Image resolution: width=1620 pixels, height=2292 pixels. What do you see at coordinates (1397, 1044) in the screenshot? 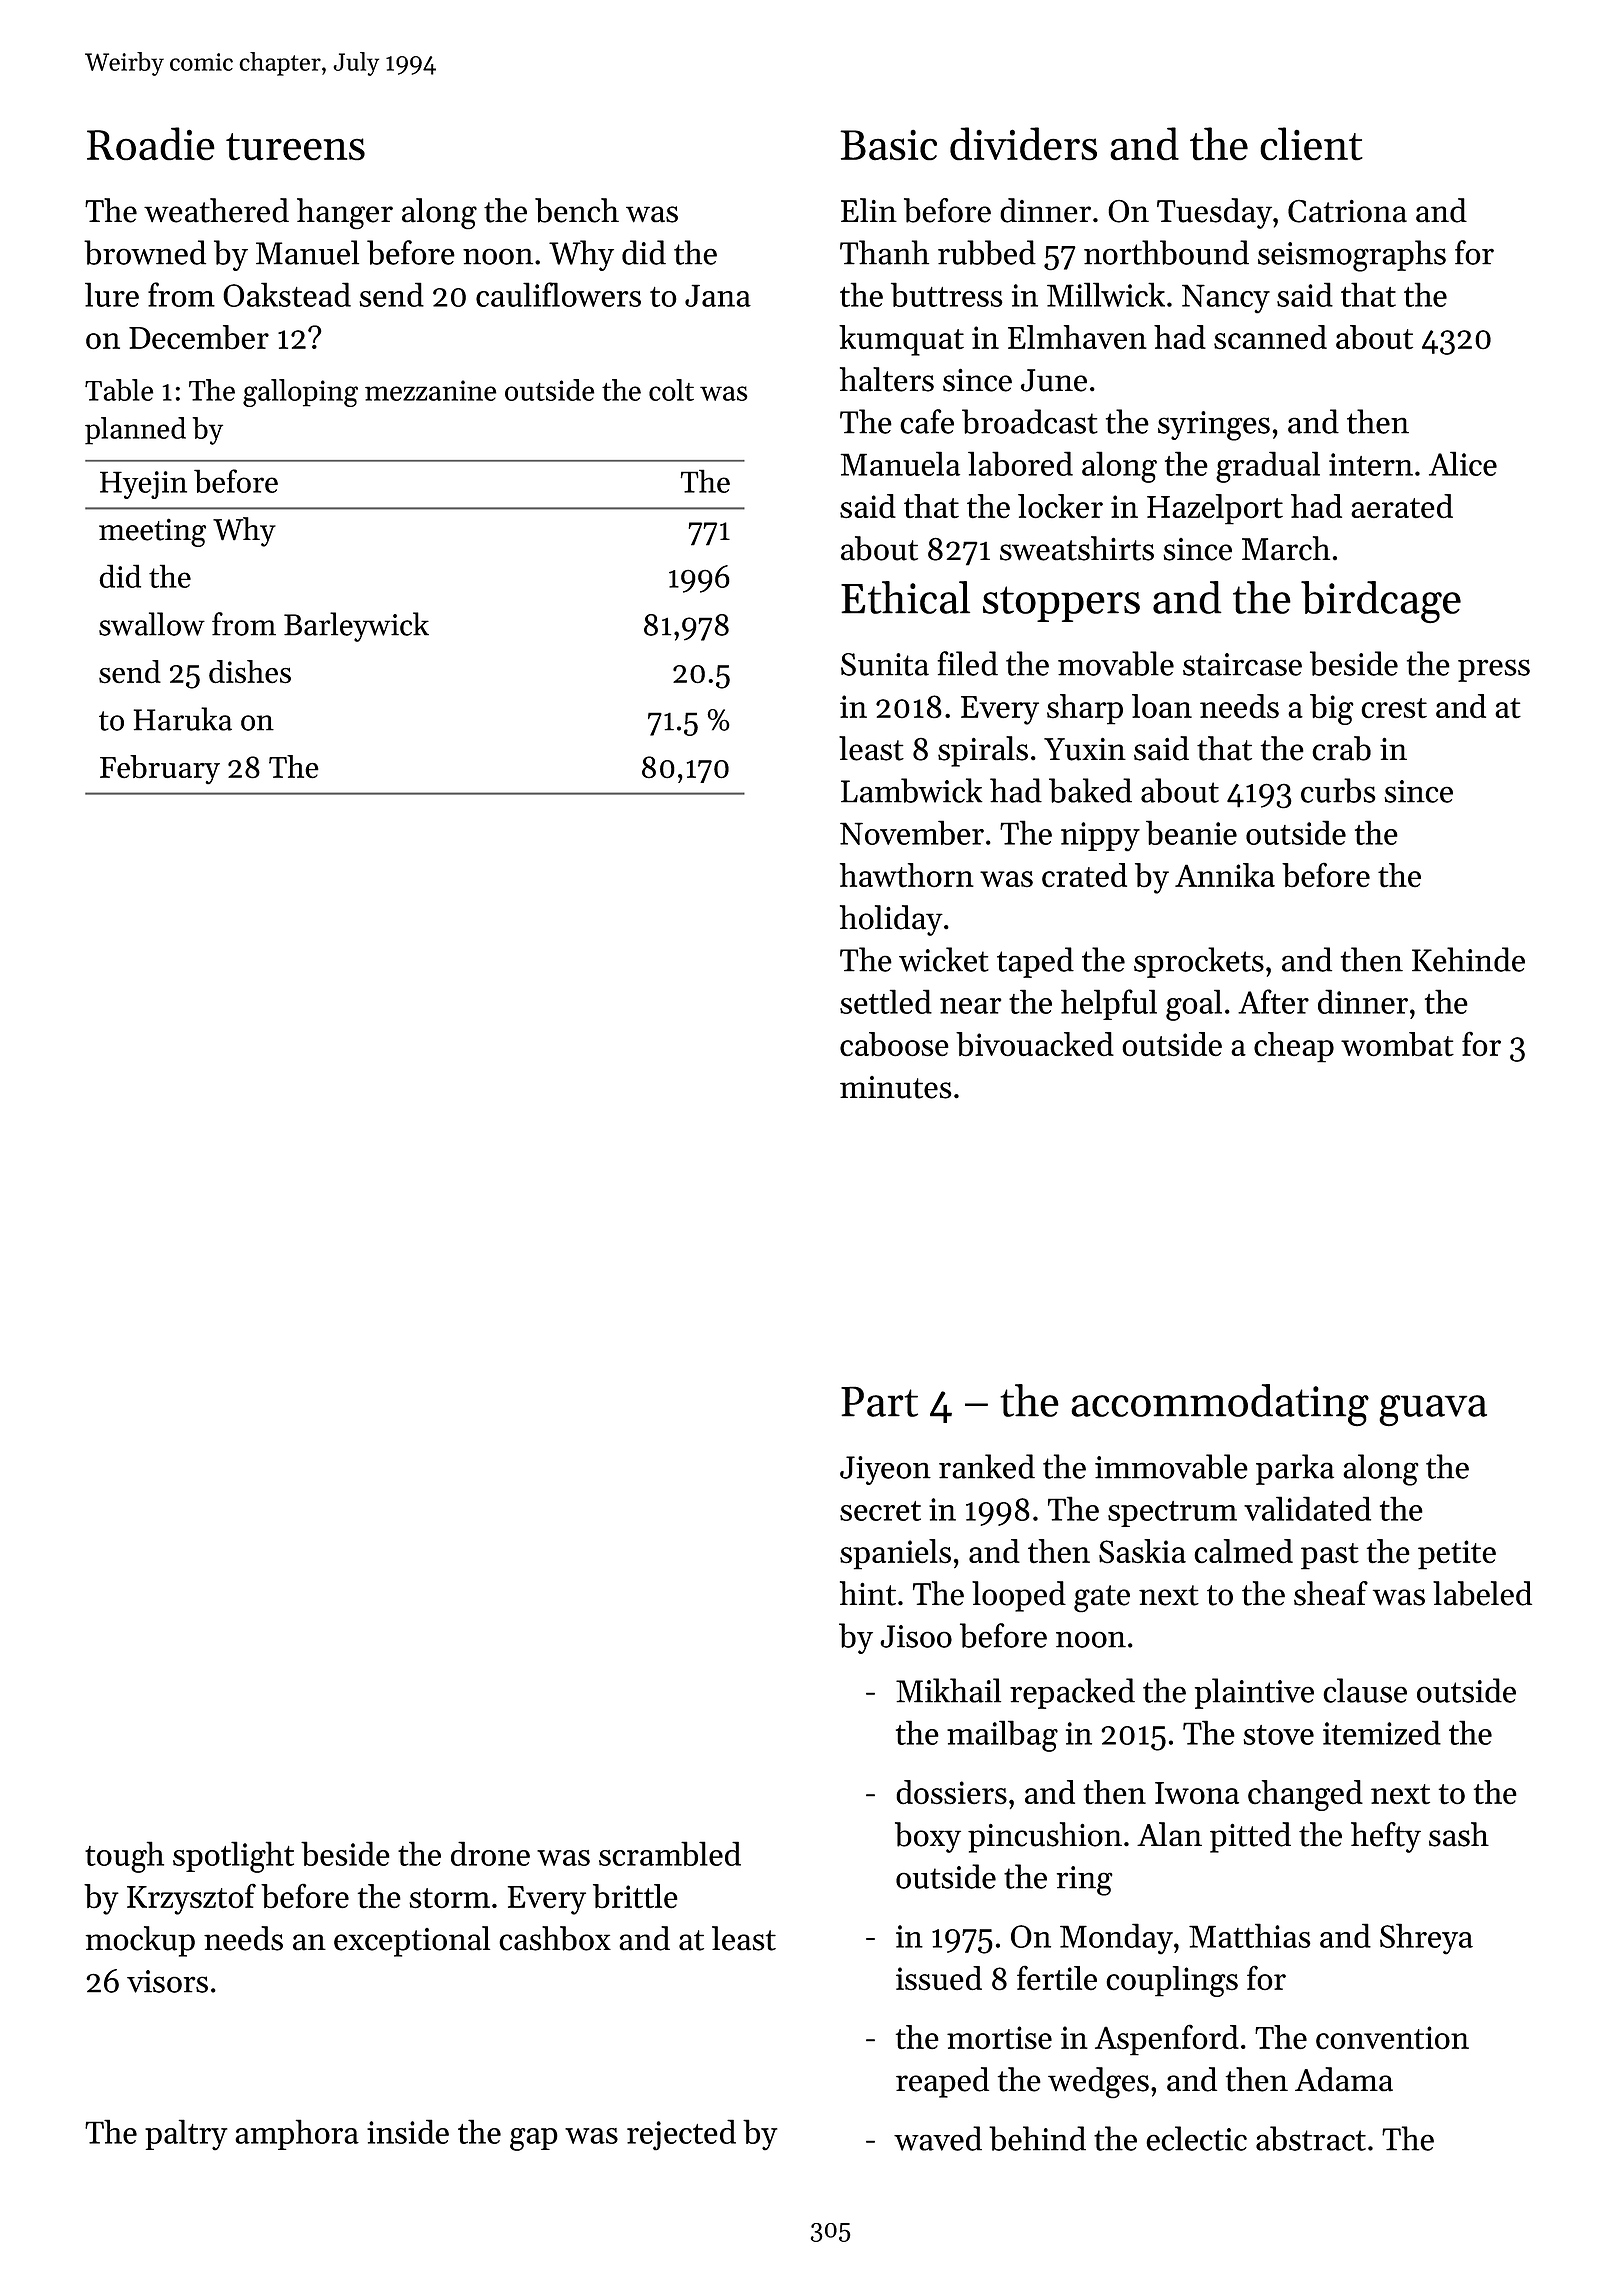
I see `wombat` at bounding box center [1397, 1044].
